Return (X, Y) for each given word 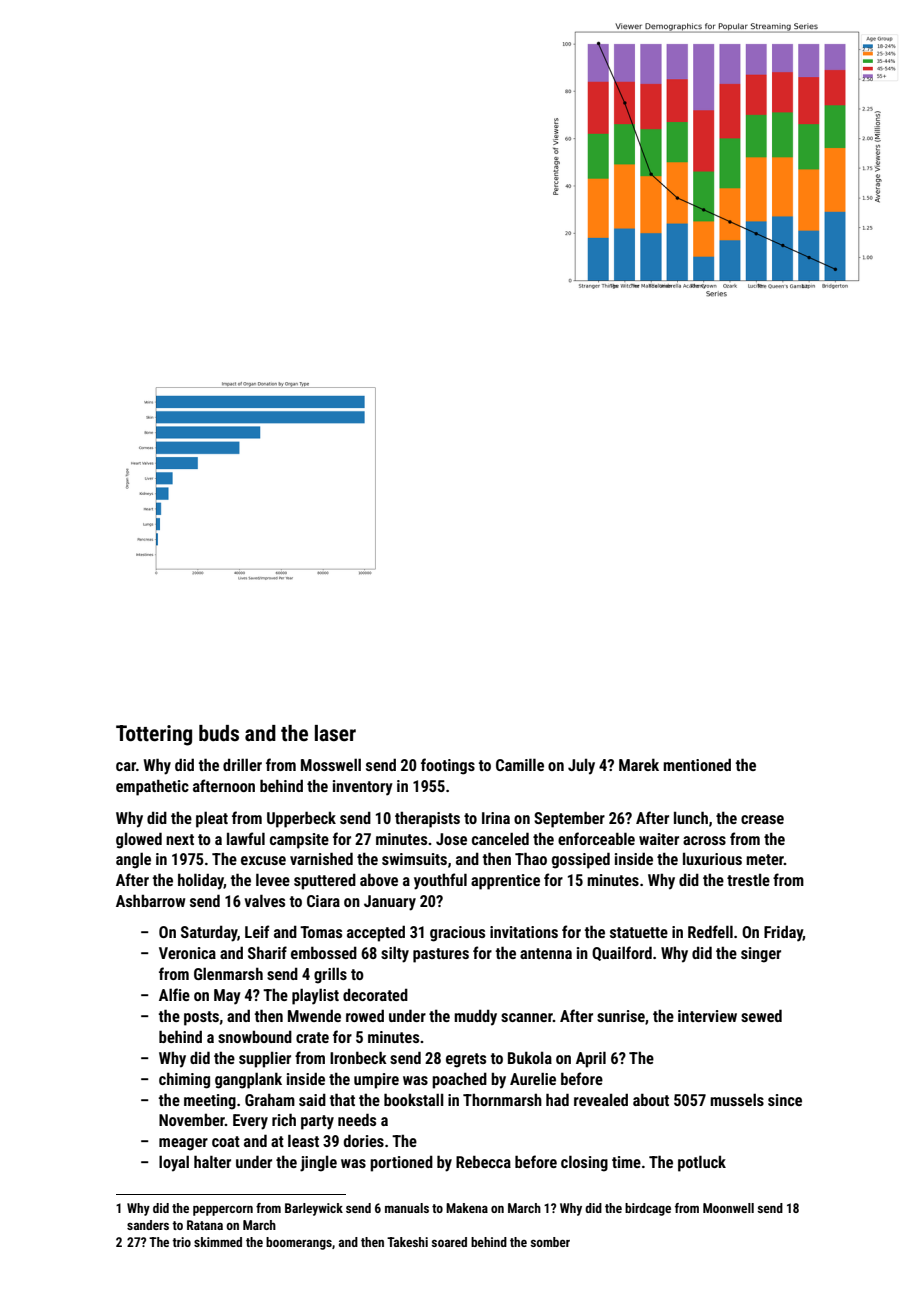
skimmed (218, 1242)
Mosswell (331, 764)
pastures (441, 955)
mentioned (697, 764)
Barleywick (314, 1209)
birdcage (648, 1209)
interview (707, 1016)
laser (335, 733)
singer (761, 955)
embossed (324, 952)
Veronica (187, 953)
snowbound (255, 1036)
